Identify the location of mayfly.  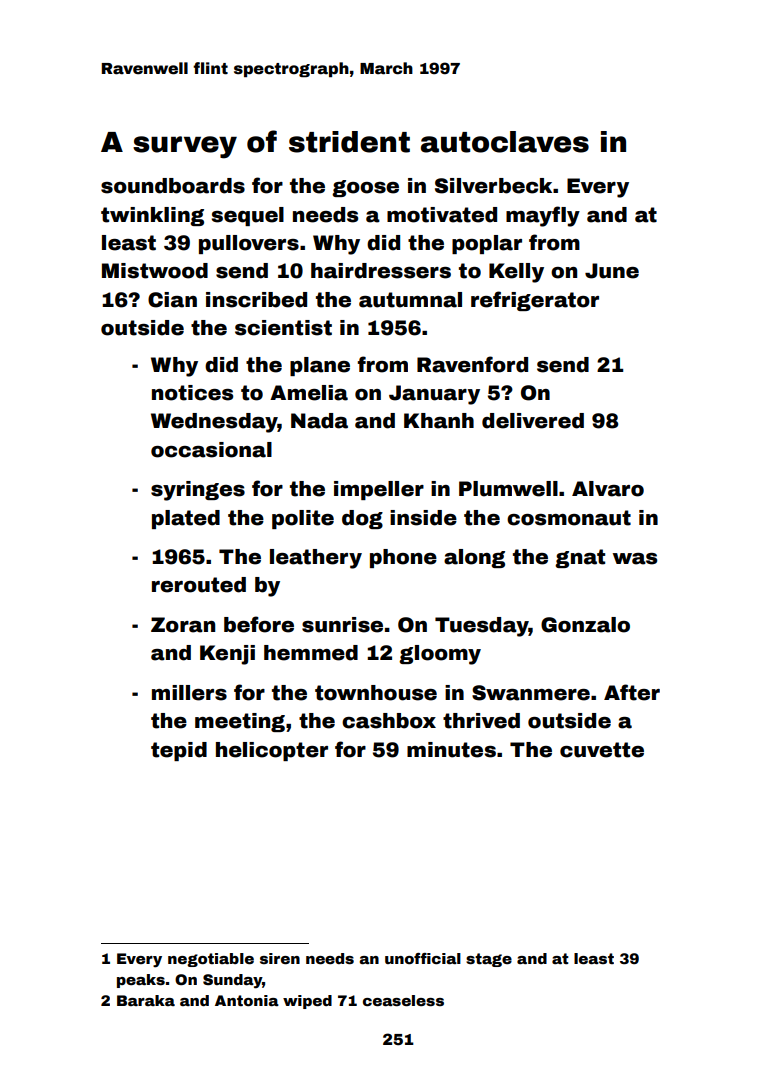
(543, 216).
